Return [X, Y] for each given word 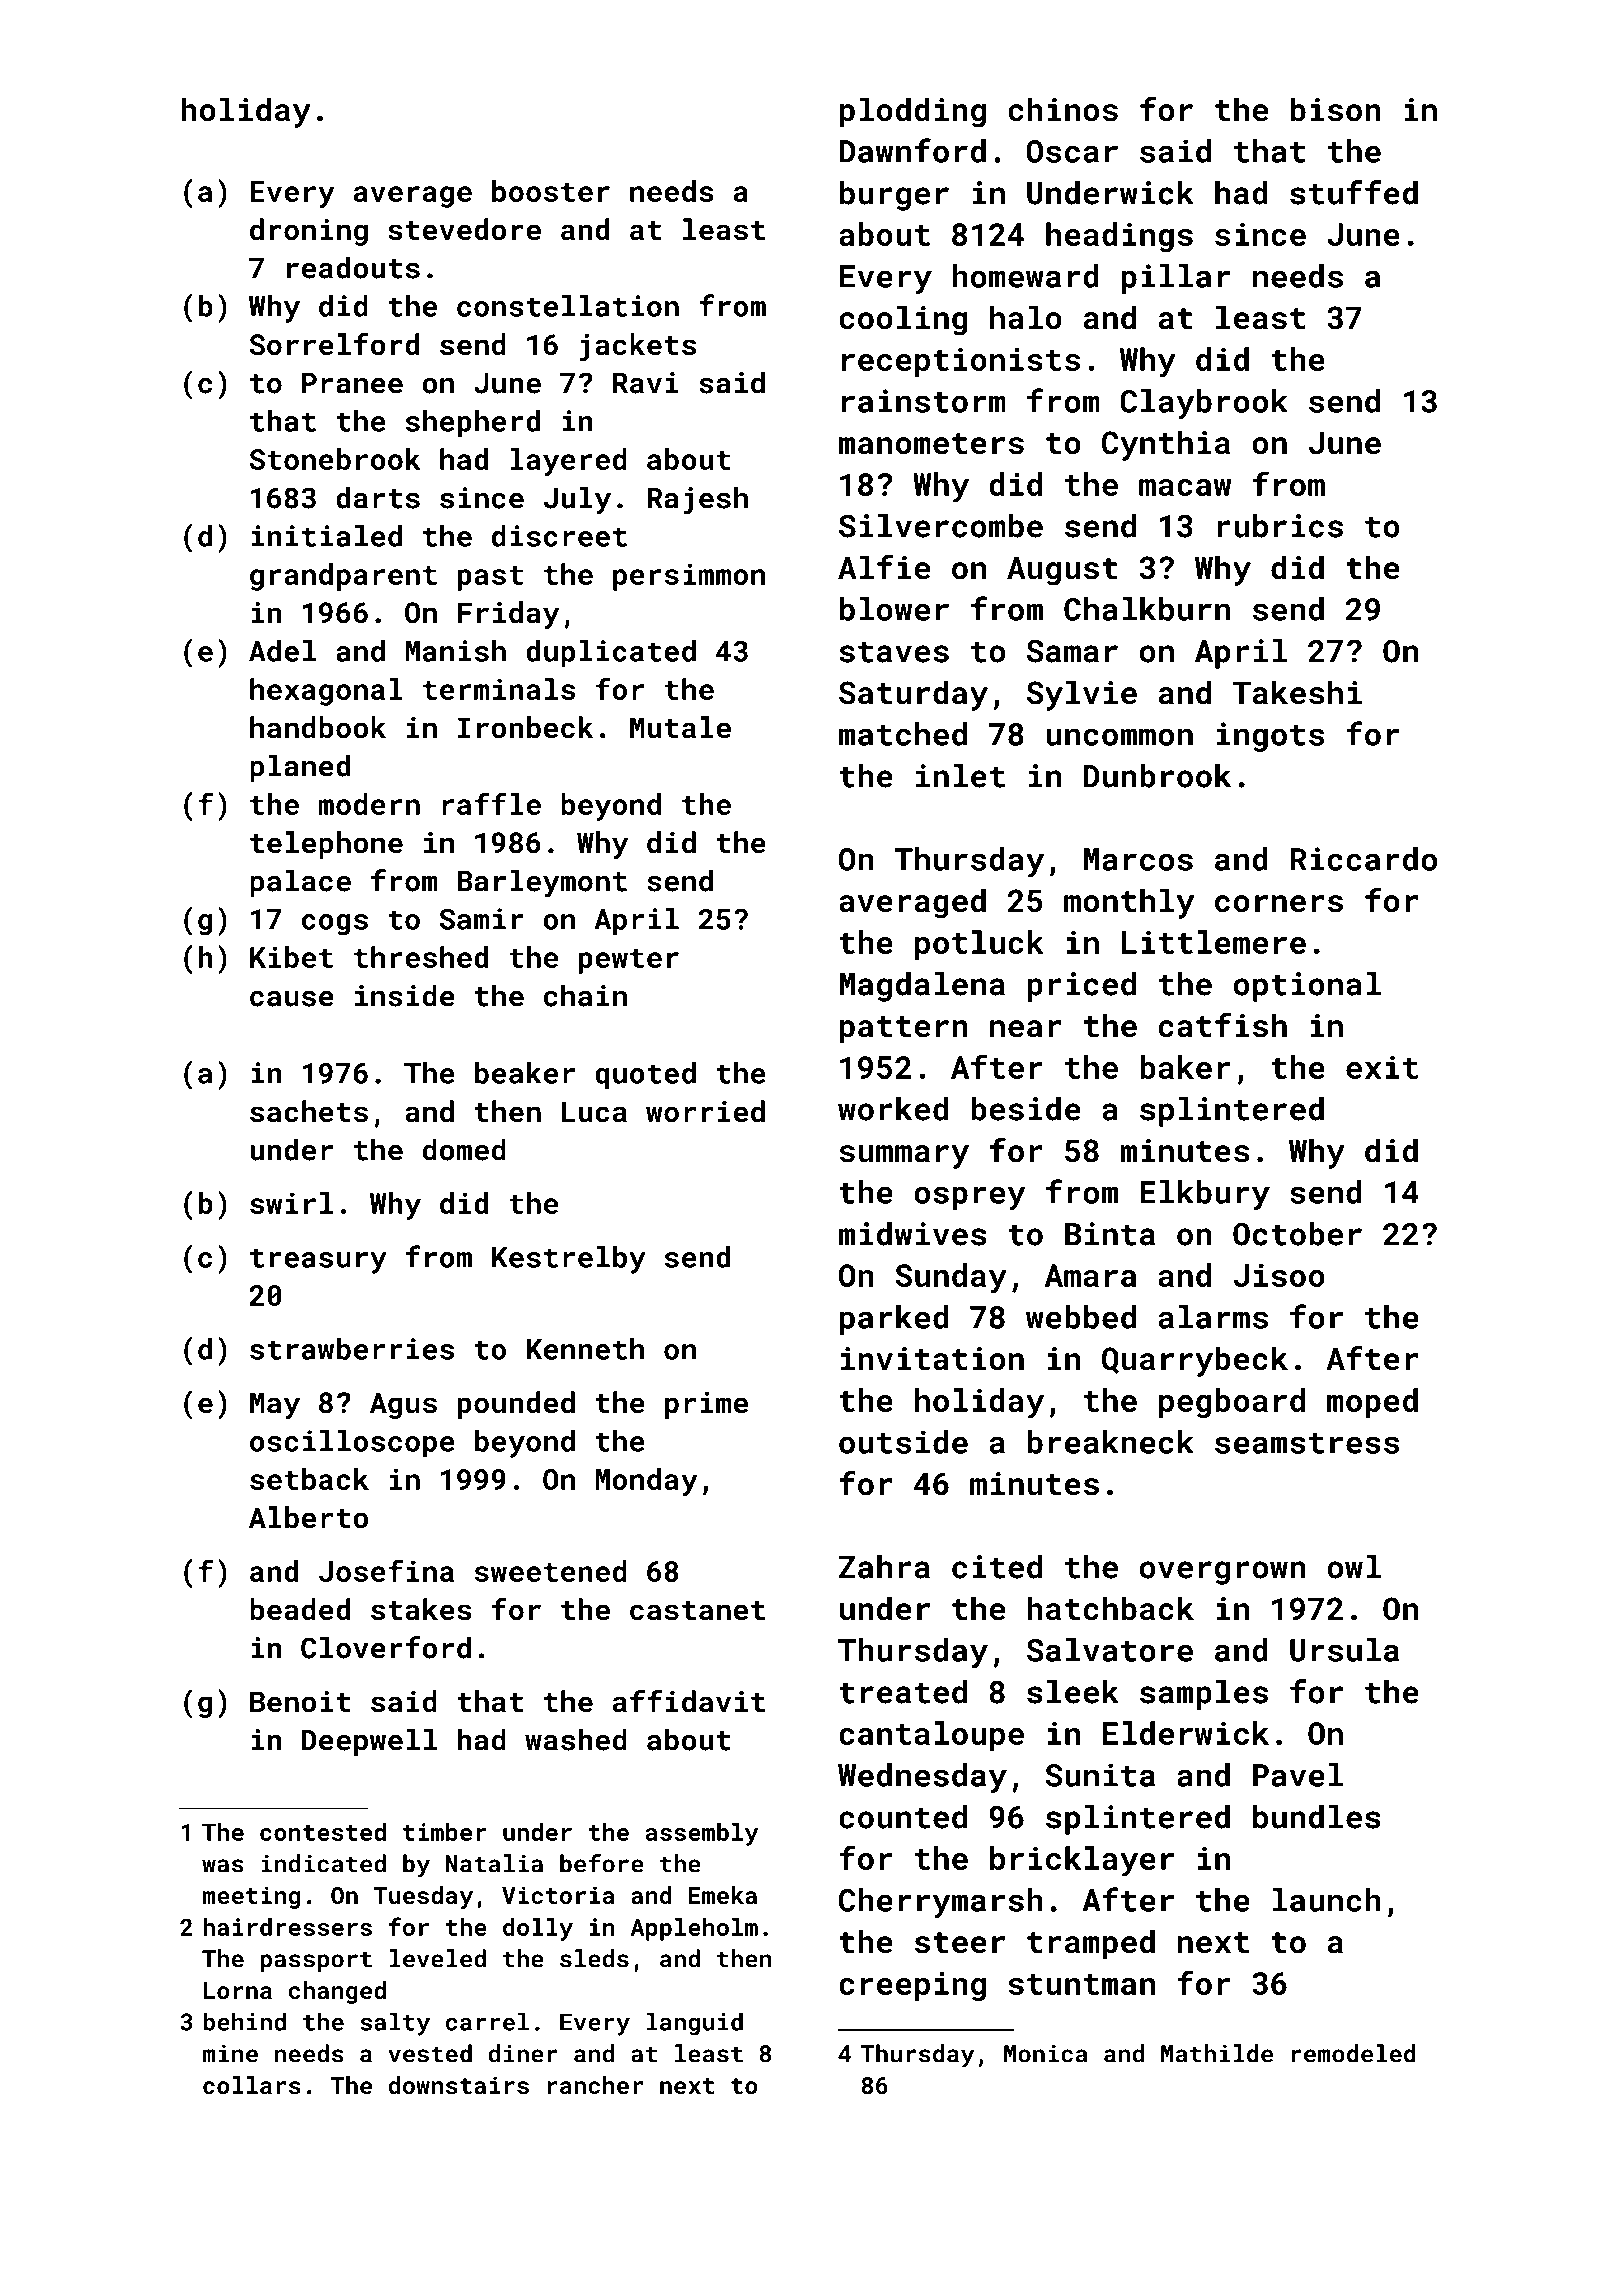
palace [300, 883]
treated [903, 1692]
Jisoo [1279, 1275]
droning [309, 232]
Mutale [680, 727]
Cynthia [1166, 445]
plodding [913, 112]
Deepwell [369, 1742]
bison [1336, 109]
